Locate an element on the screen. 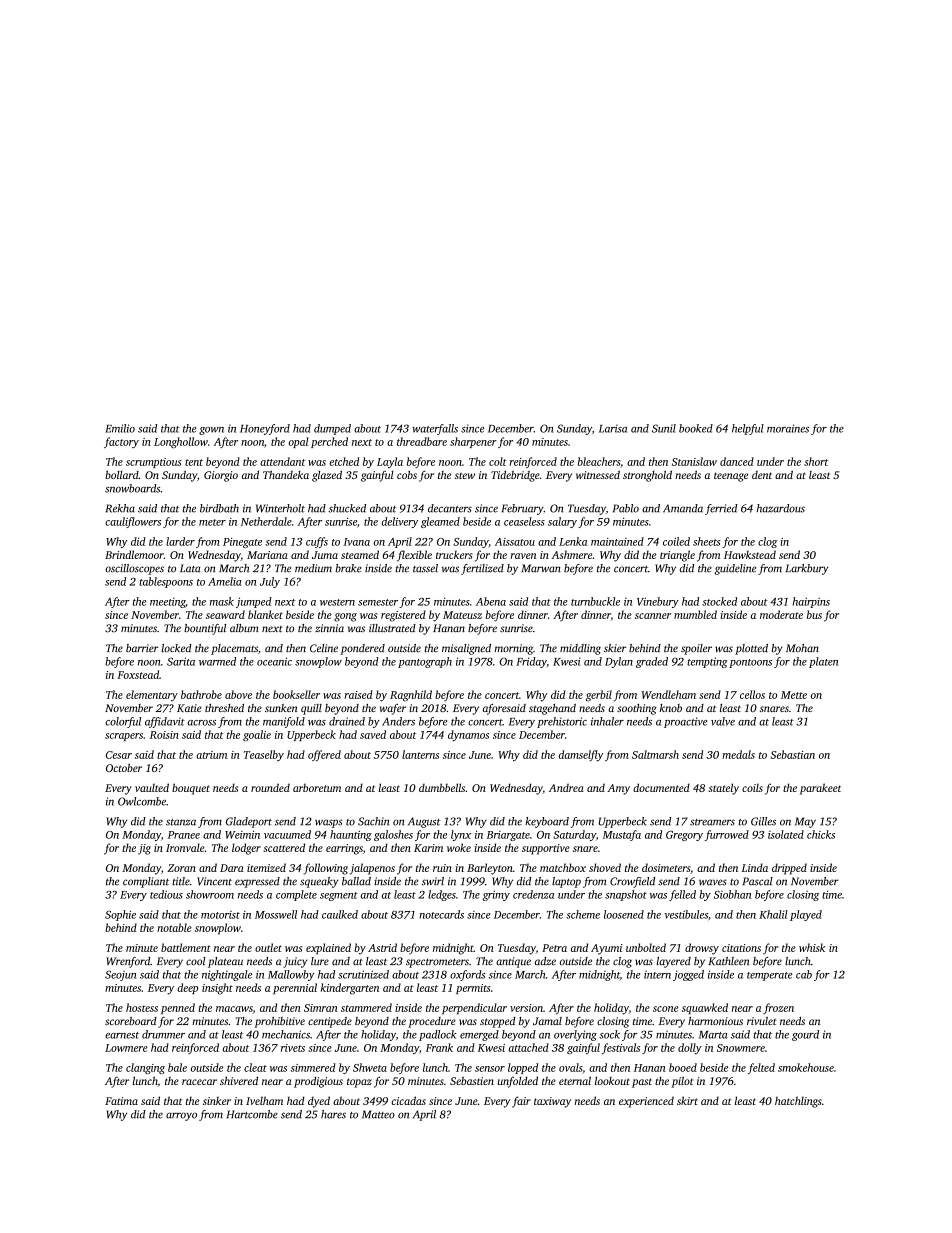 The width and height of the screenshot is (952, 1233). fair is located at coordinates (521, 1102).
